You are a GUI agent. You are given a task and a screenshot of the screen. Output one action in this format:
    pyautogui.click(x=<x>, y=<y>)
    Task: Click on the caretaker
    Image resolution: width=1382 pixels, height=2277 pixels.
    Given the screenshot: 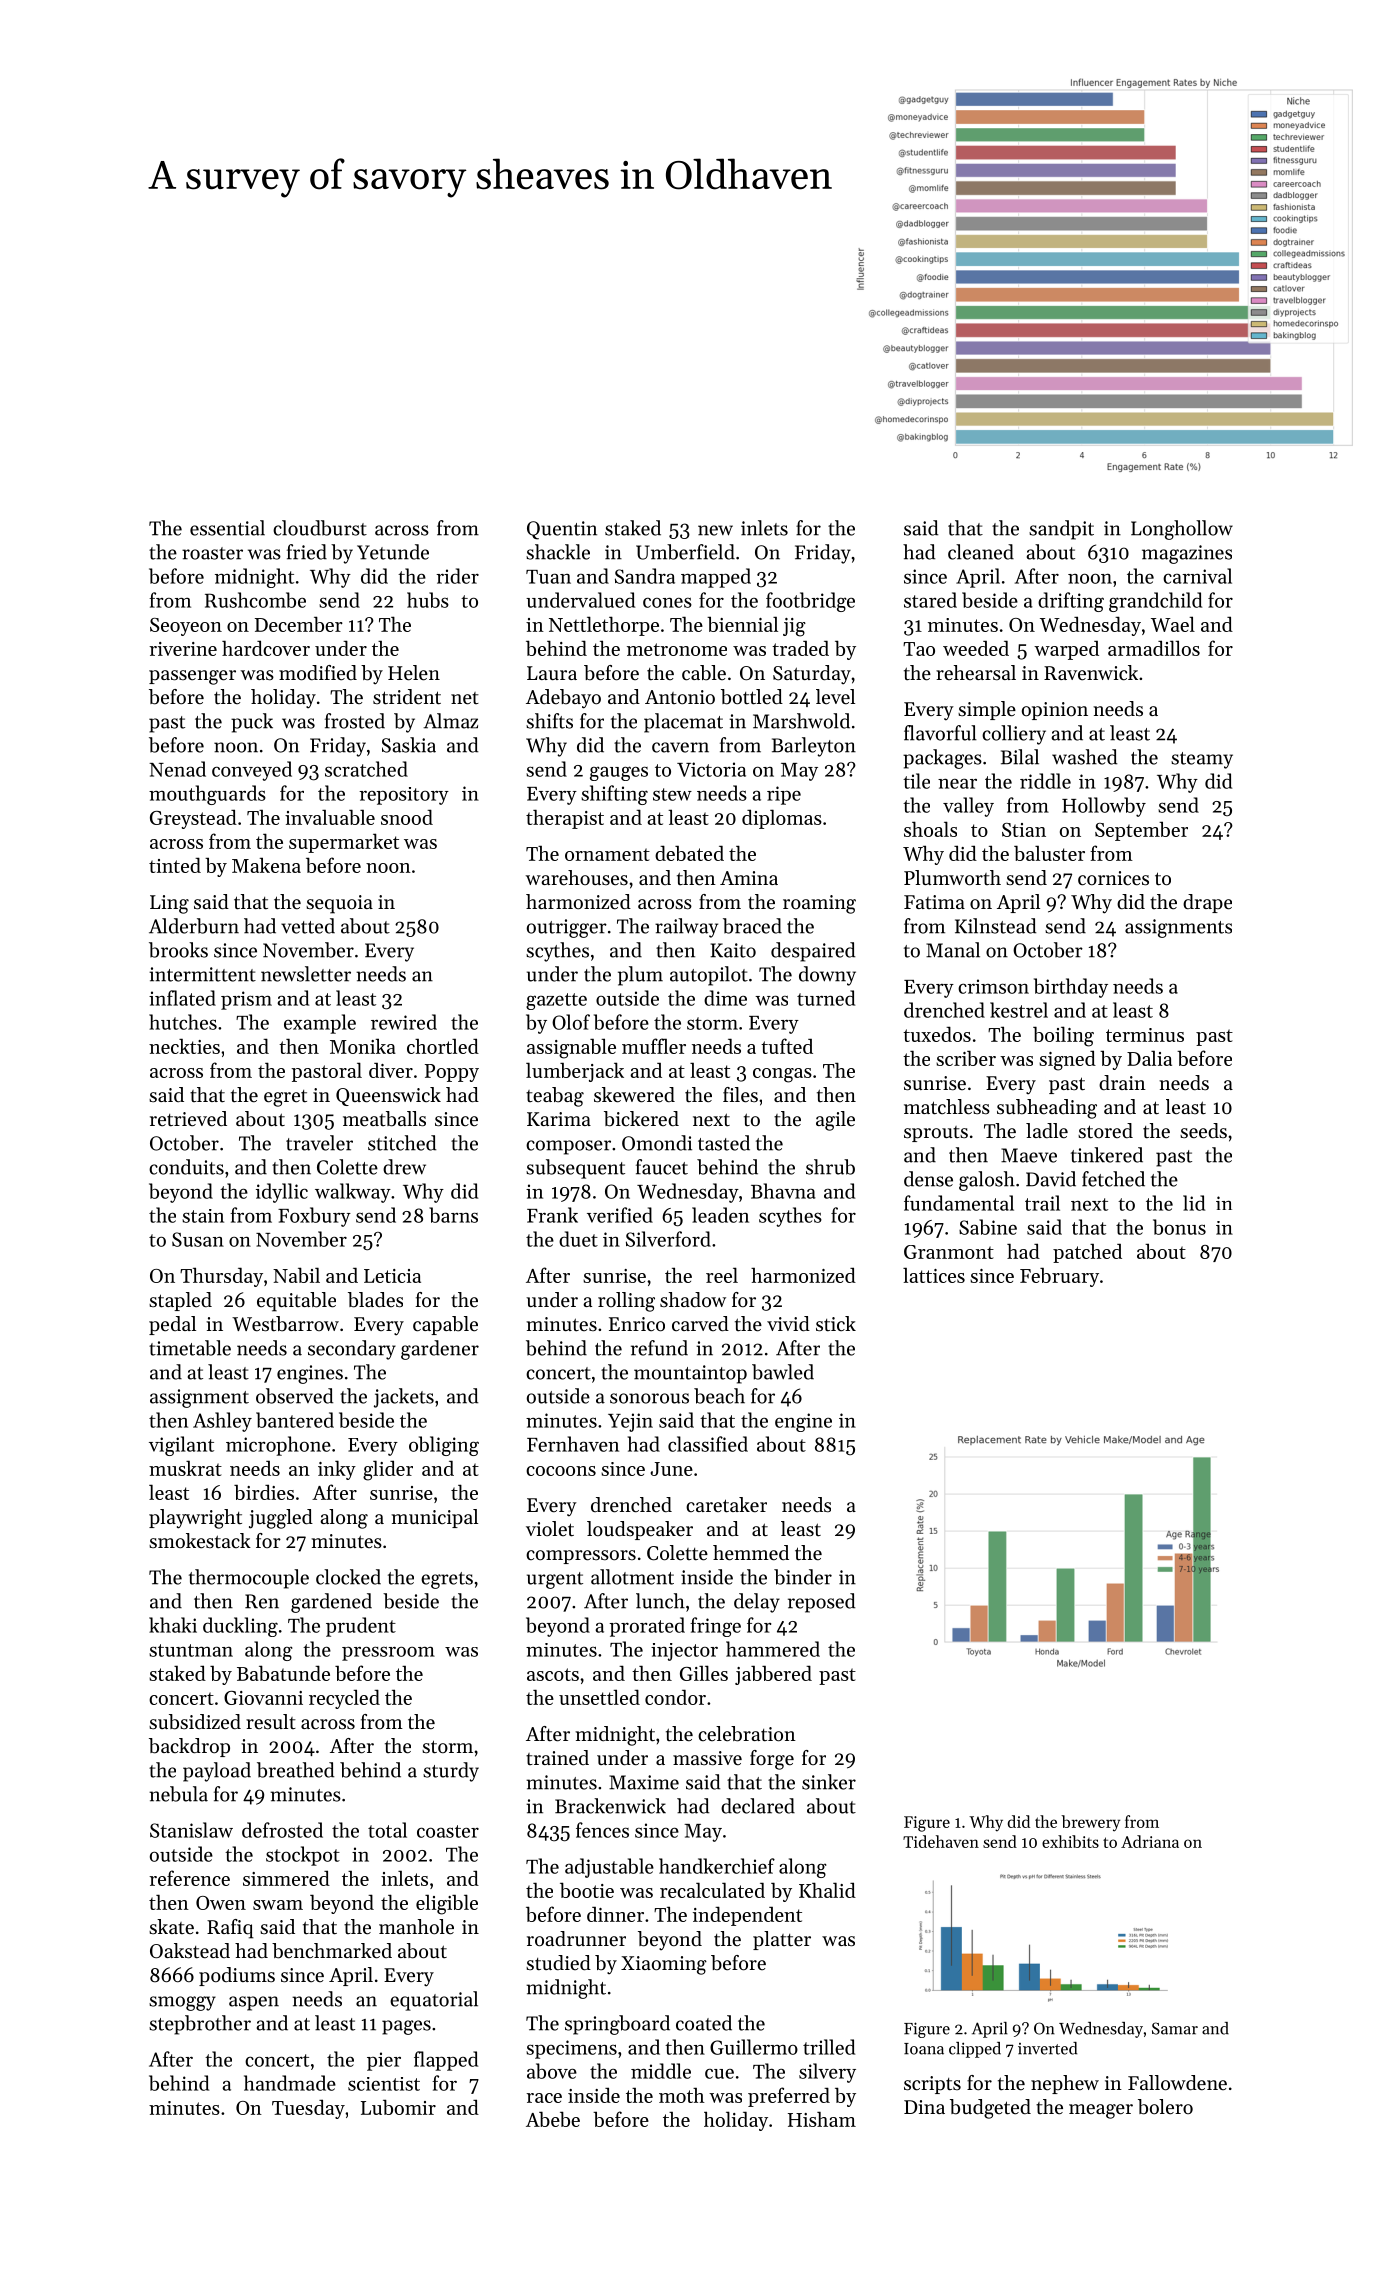 What is the action you would take?
    pyautogui.click(x=726, y=1505)
